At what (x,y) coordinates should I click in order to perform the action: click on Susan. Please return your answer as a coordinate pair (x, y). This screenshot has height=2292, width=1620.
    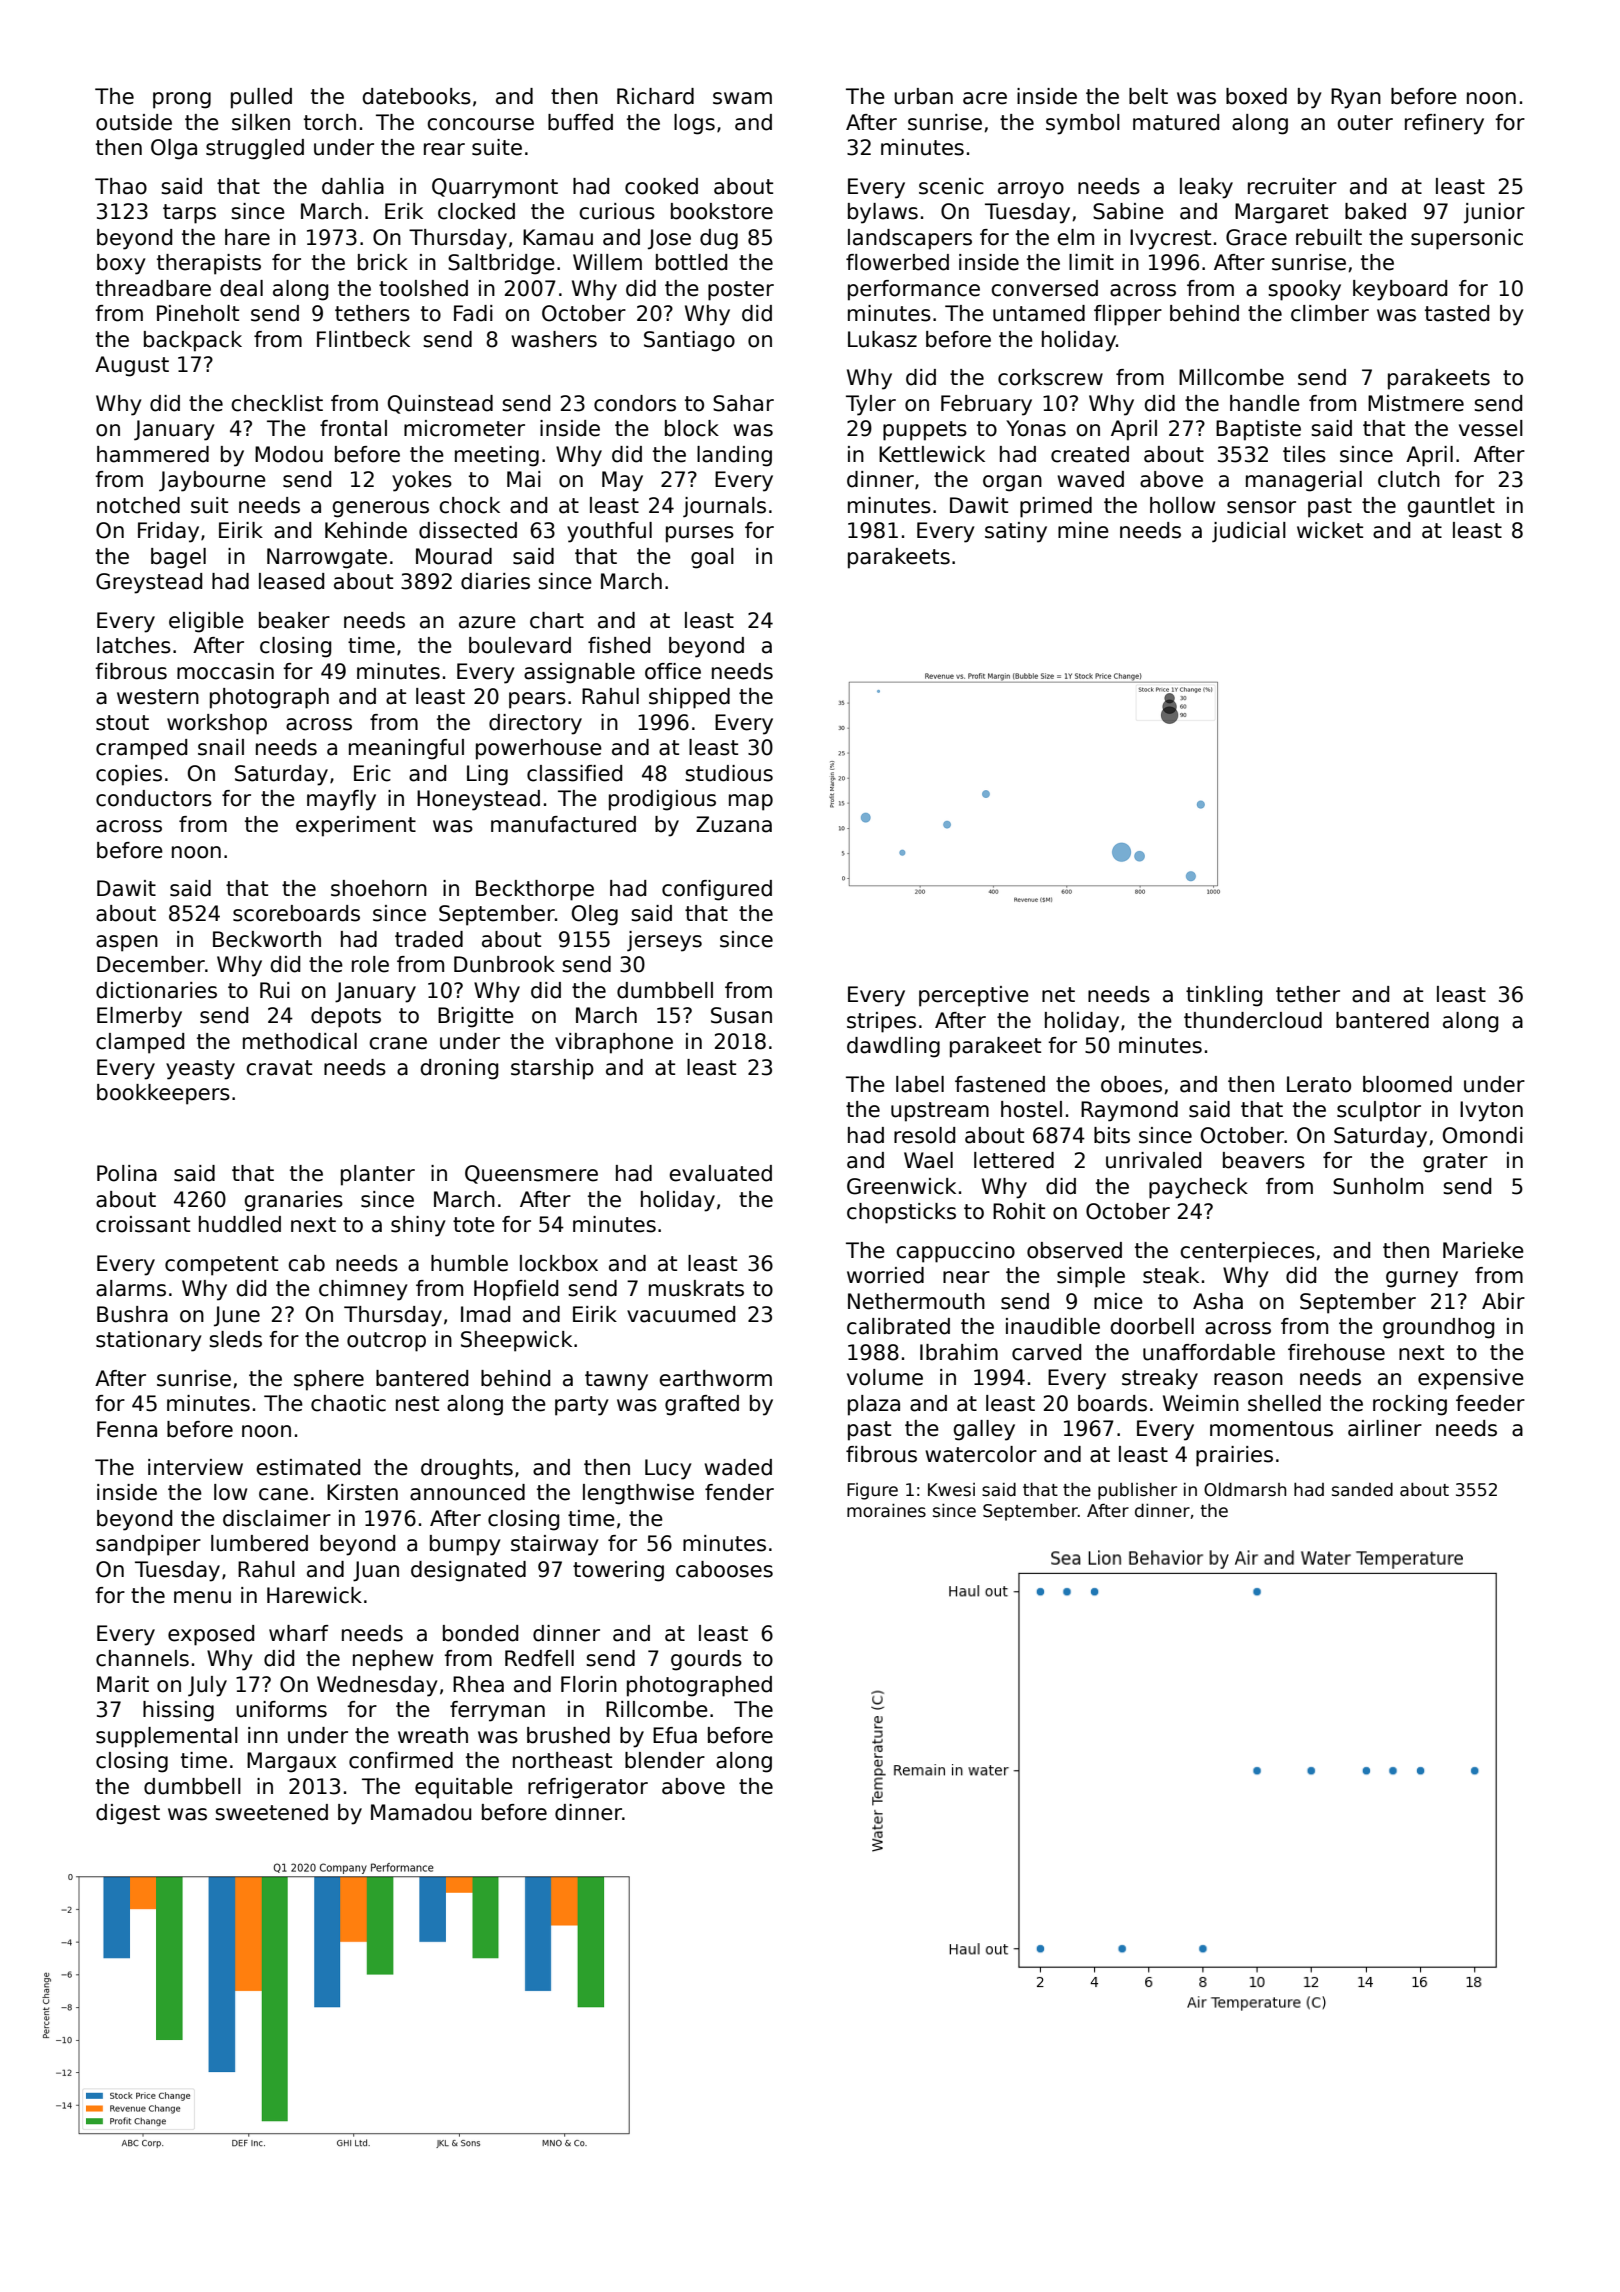
    Looking at the image, I should click on (741, 1015).
